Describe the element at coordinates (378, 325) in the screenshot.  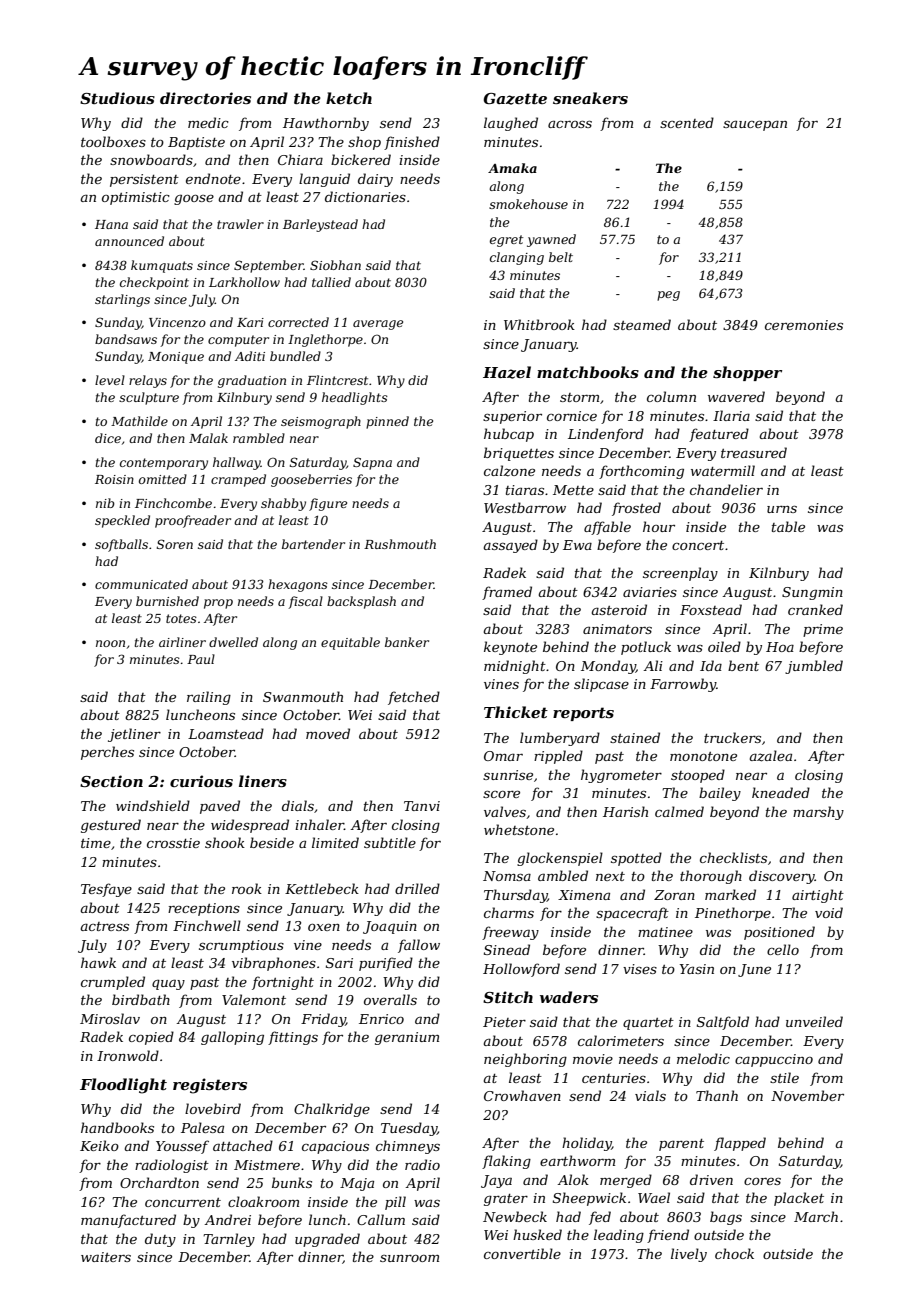
I see `average` at that location.
